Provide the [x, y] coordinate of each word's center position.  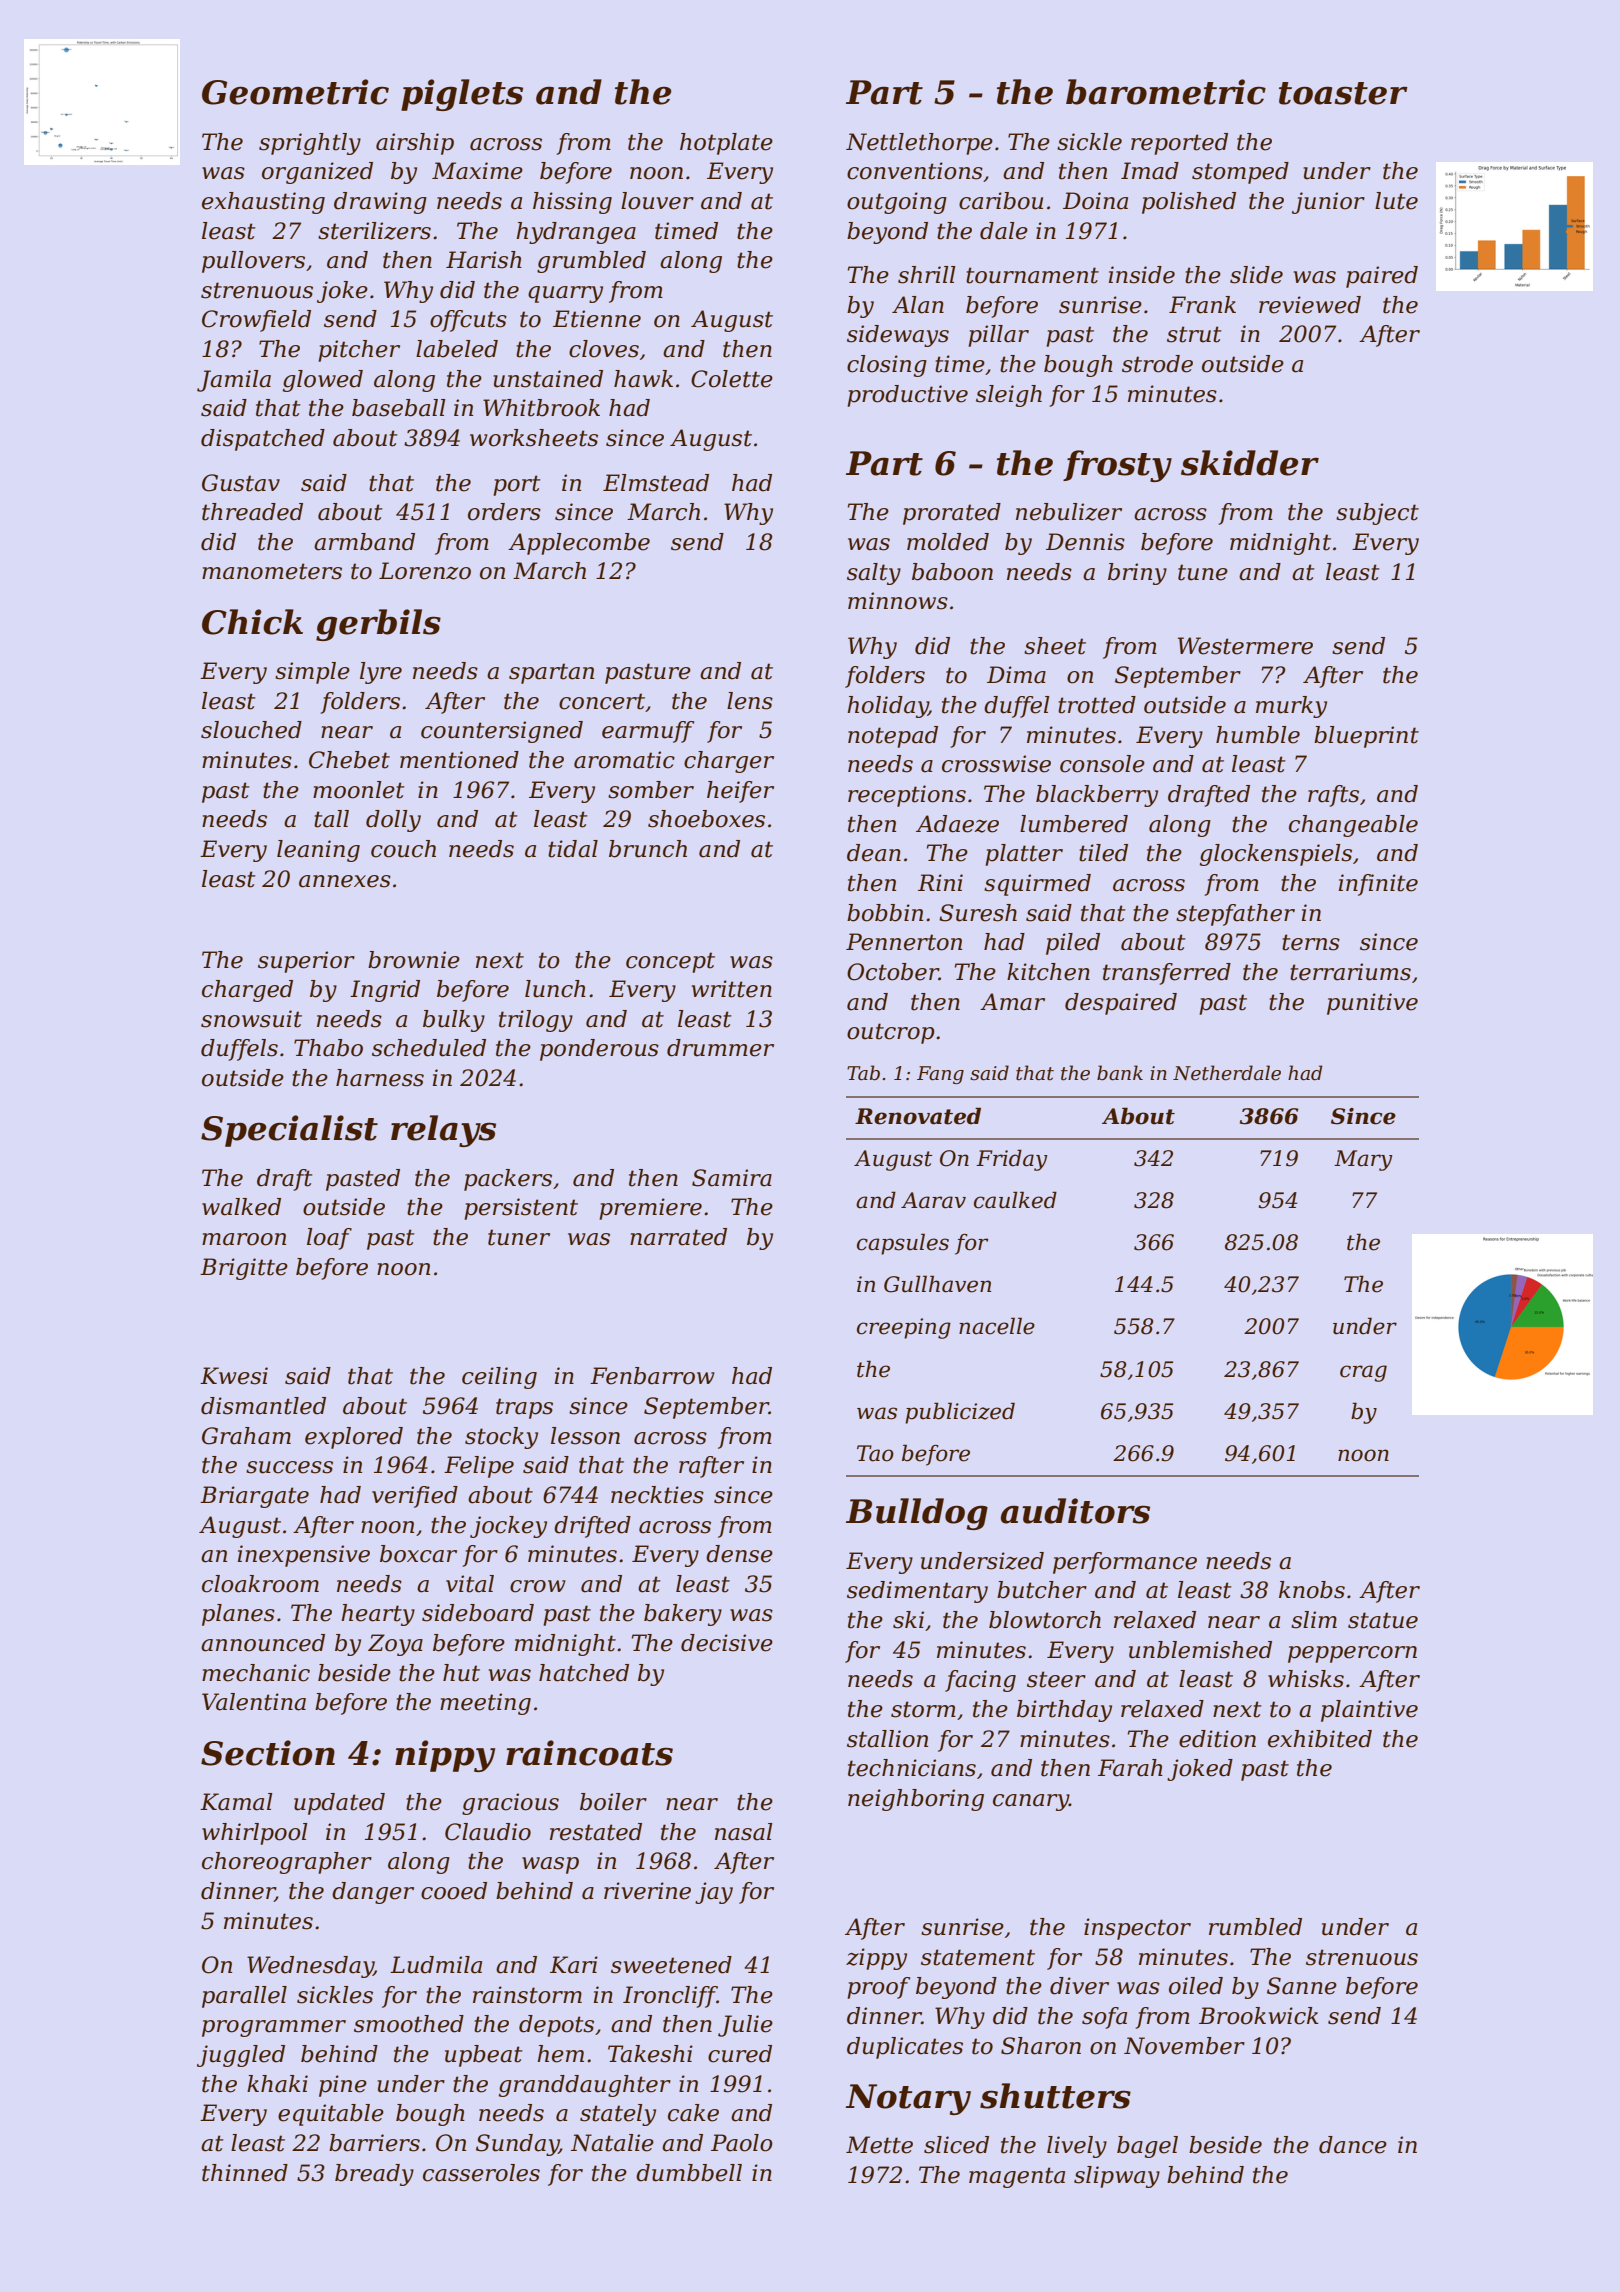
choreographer [287, 1863]
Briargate [254, 1497]
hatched [584, 1673]
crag [1363, 1373]
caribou [1001, 201]
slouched [251, 730]
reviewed [1310, 305]
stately [618, 2115]
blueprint [1366, 737]
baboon [952, 572]
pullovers [253, 262]
